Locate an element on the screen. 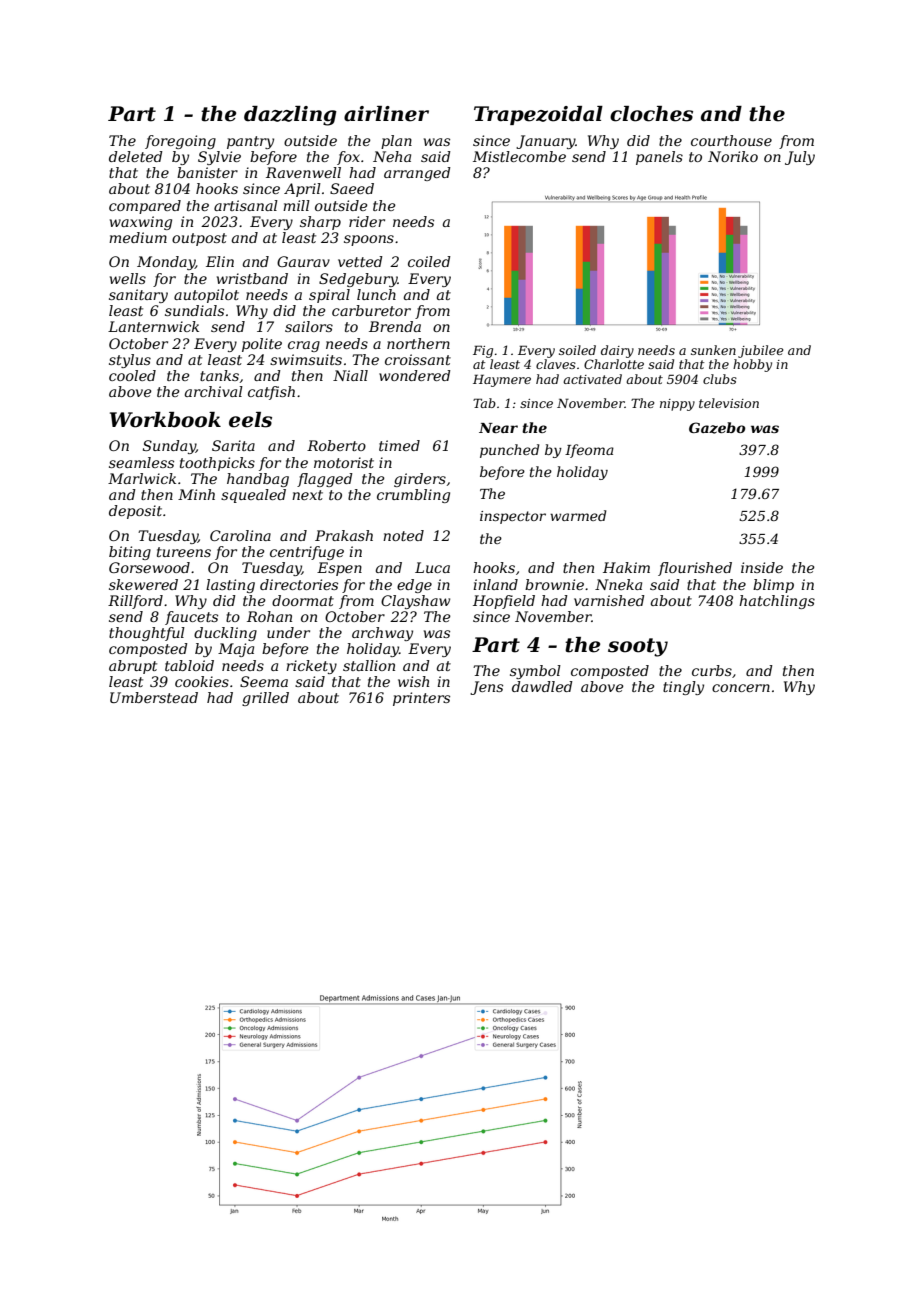 This screenshot has width=924, height=1308. television is located at coordinates (729, 403).
